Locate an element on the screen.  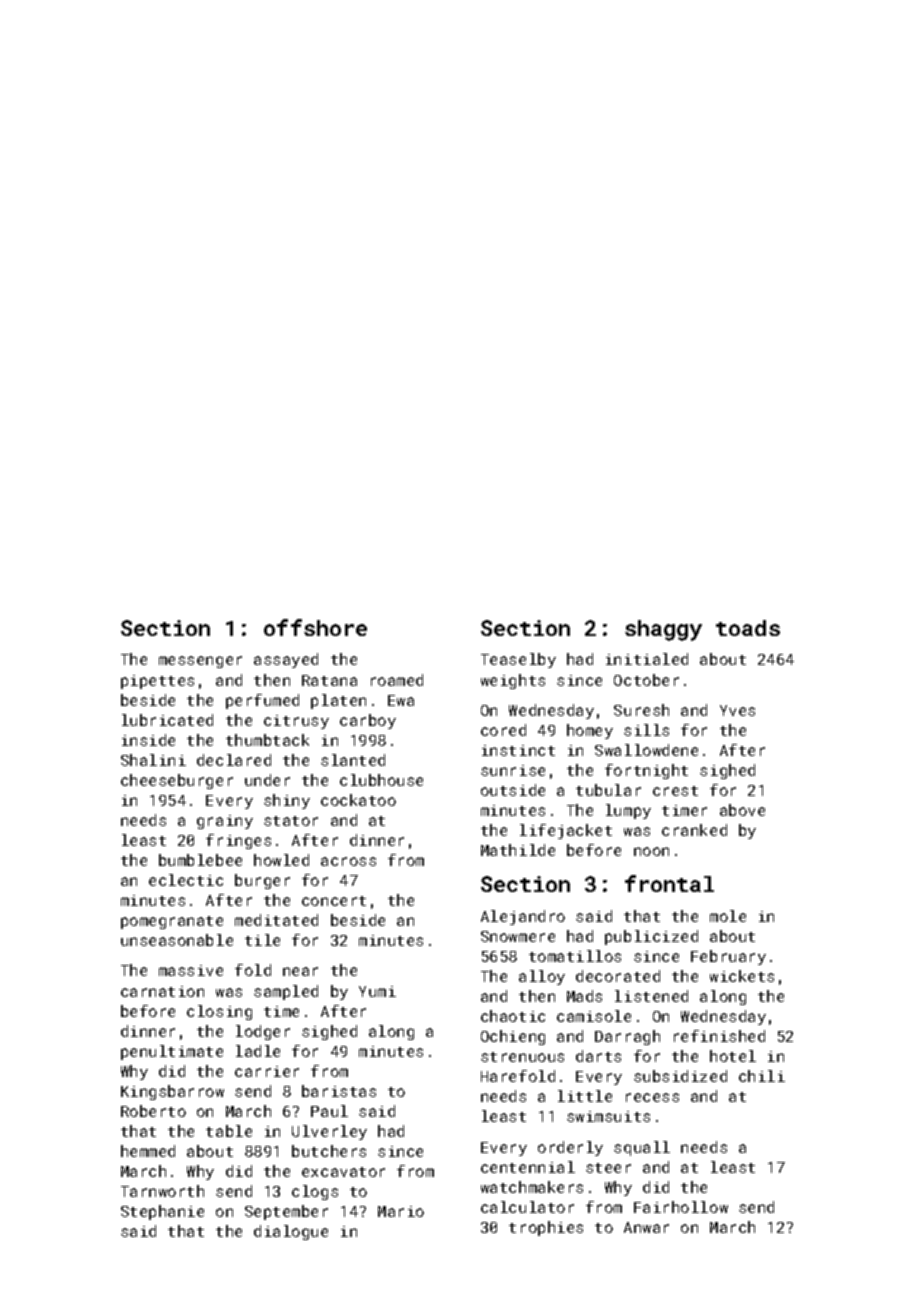
cranked is located at coordinates (694, 830).
